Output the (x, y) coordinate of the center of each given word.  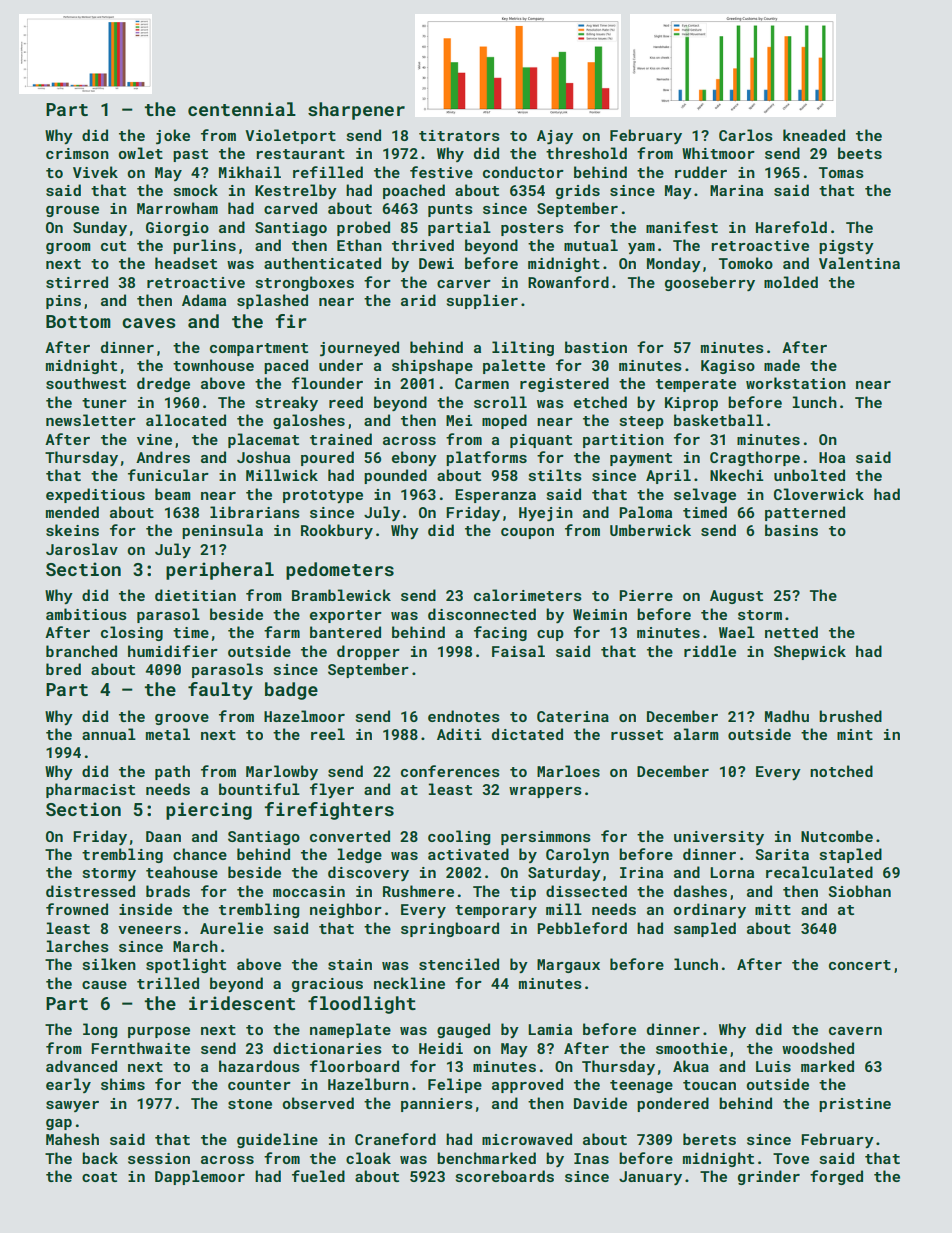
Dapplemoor (200, 1177)
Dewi (436, 263)
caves (149, 323)
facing (500, 633)
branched (81, 651)
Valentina (859, 263)
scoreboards (505, 1176)
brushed (850, 716)
